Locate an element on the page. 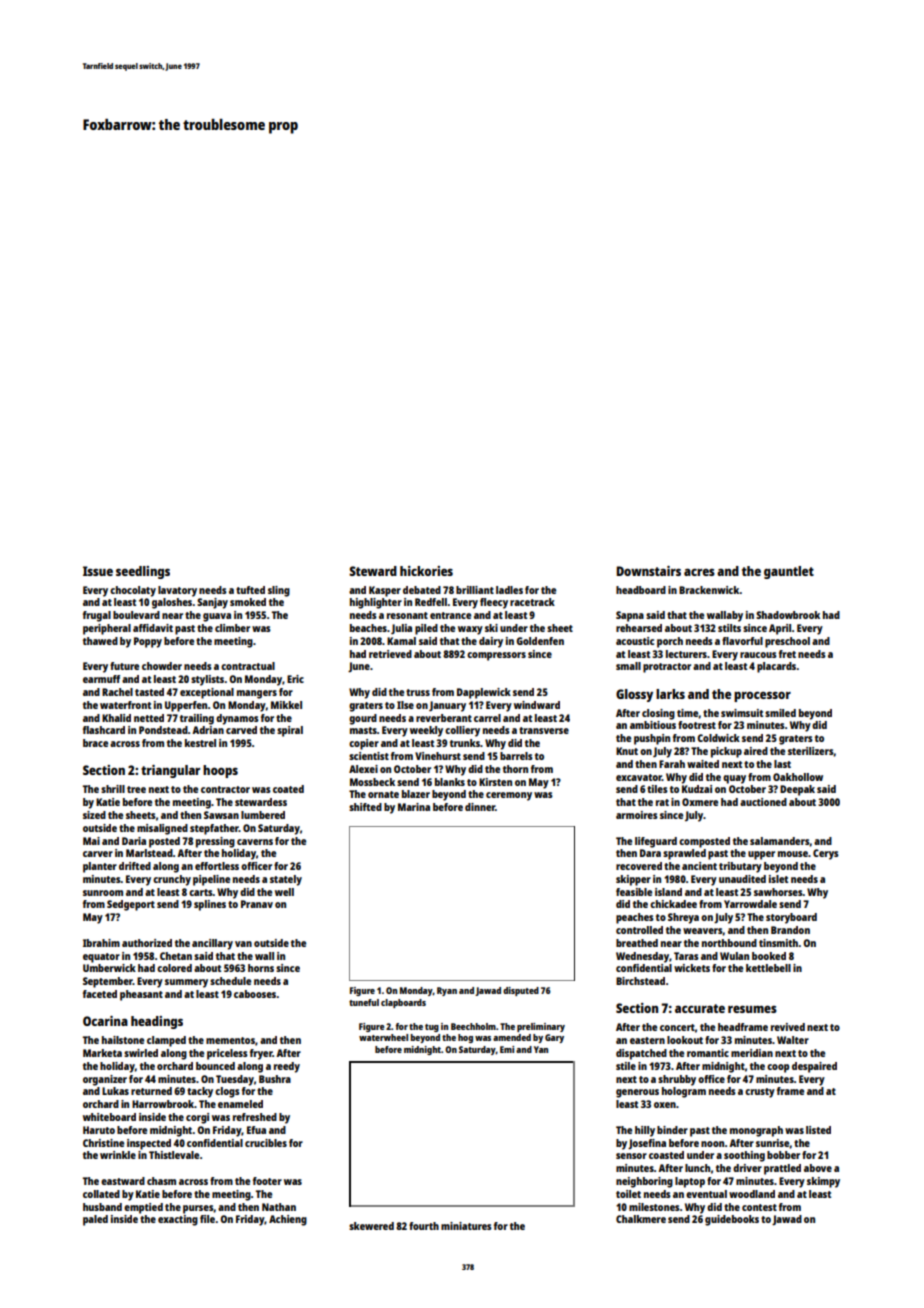 Image resolution: width=924 pixels, height=1308 pixels. tuneful is located at coordinates (364, 1002).
